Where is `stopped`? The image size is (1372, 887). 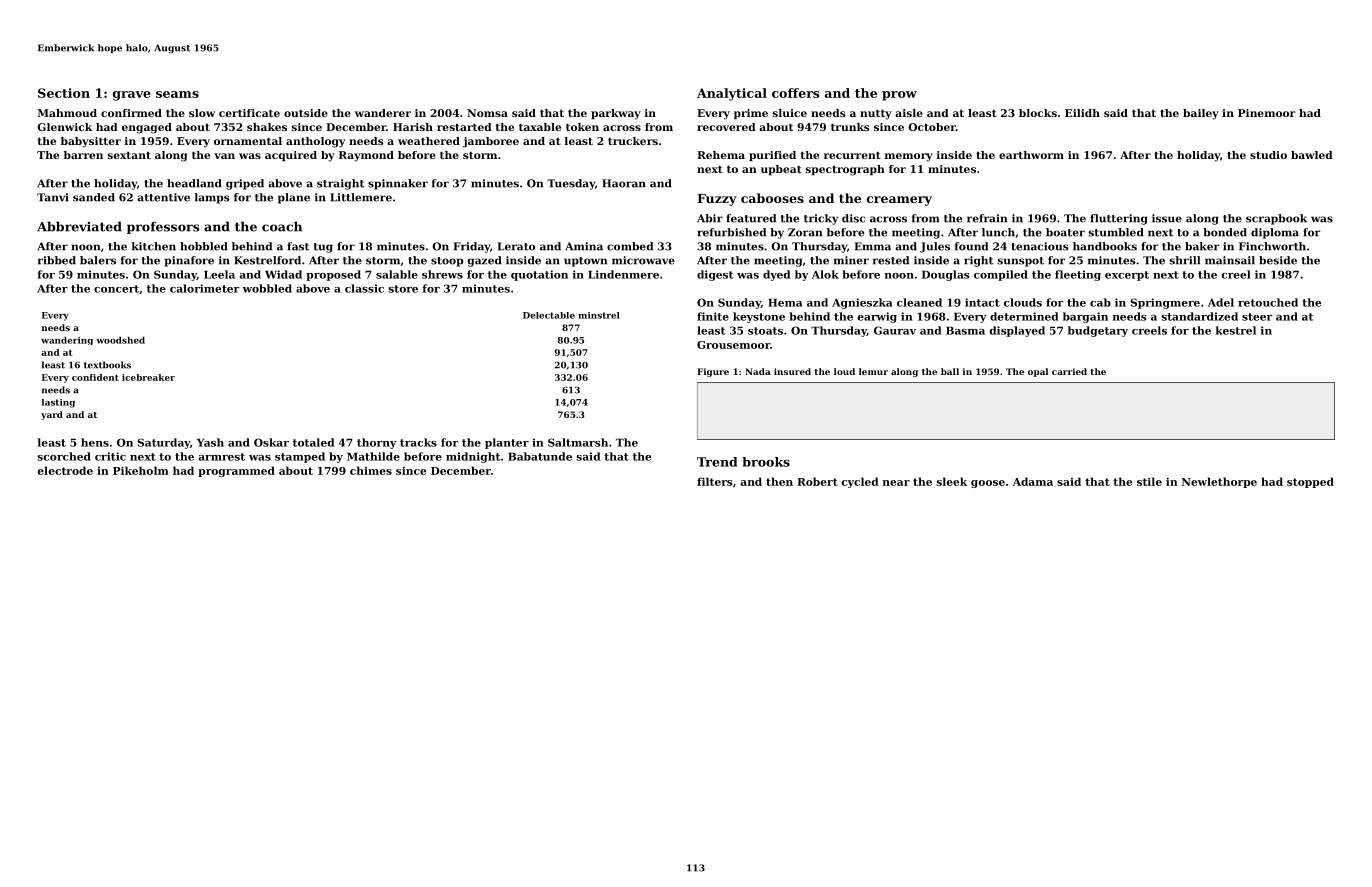
stopped is located at coordinates (1310, 482).
